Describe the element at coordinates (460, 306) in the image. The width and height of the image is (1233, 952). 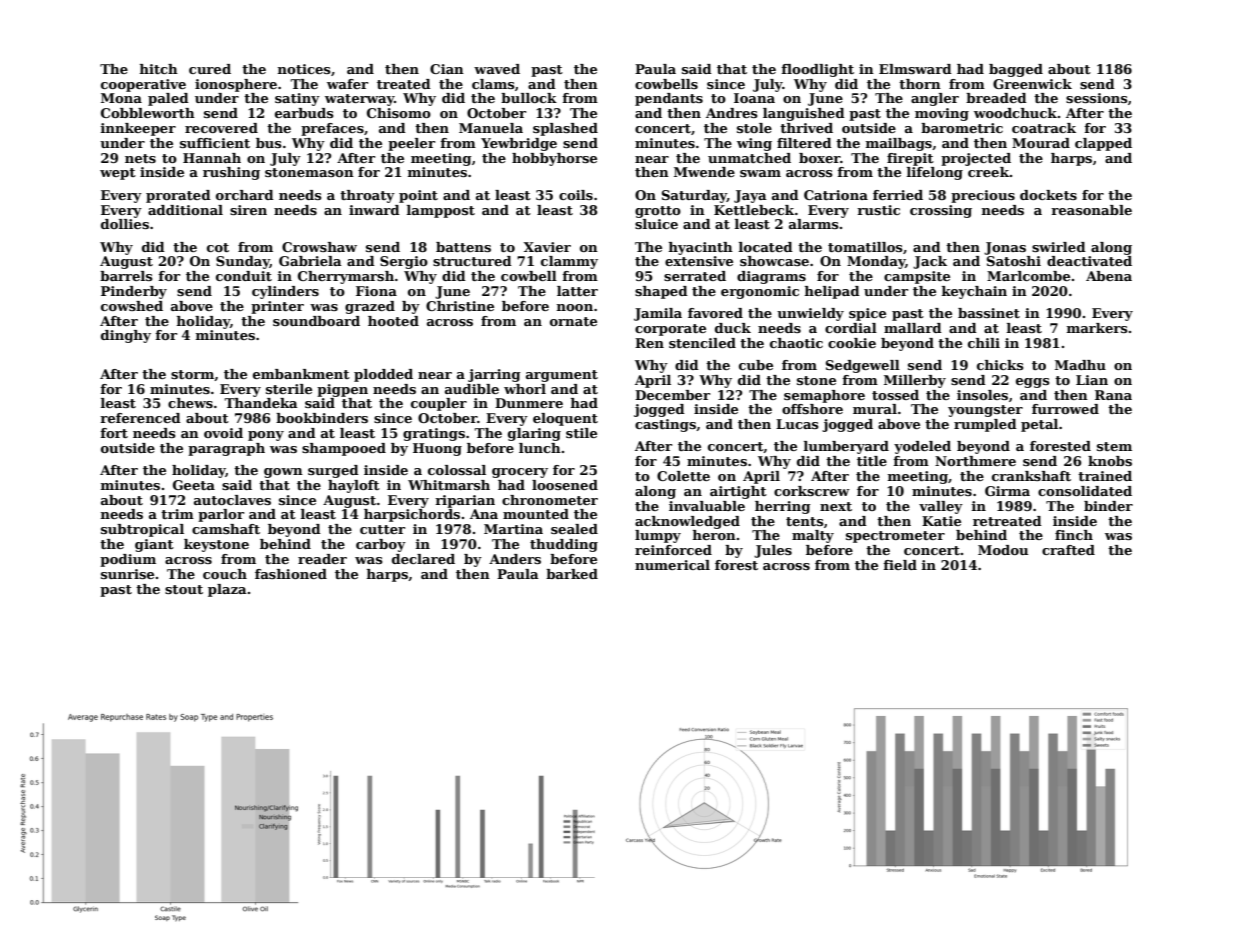
I see `Christine` at that location.
